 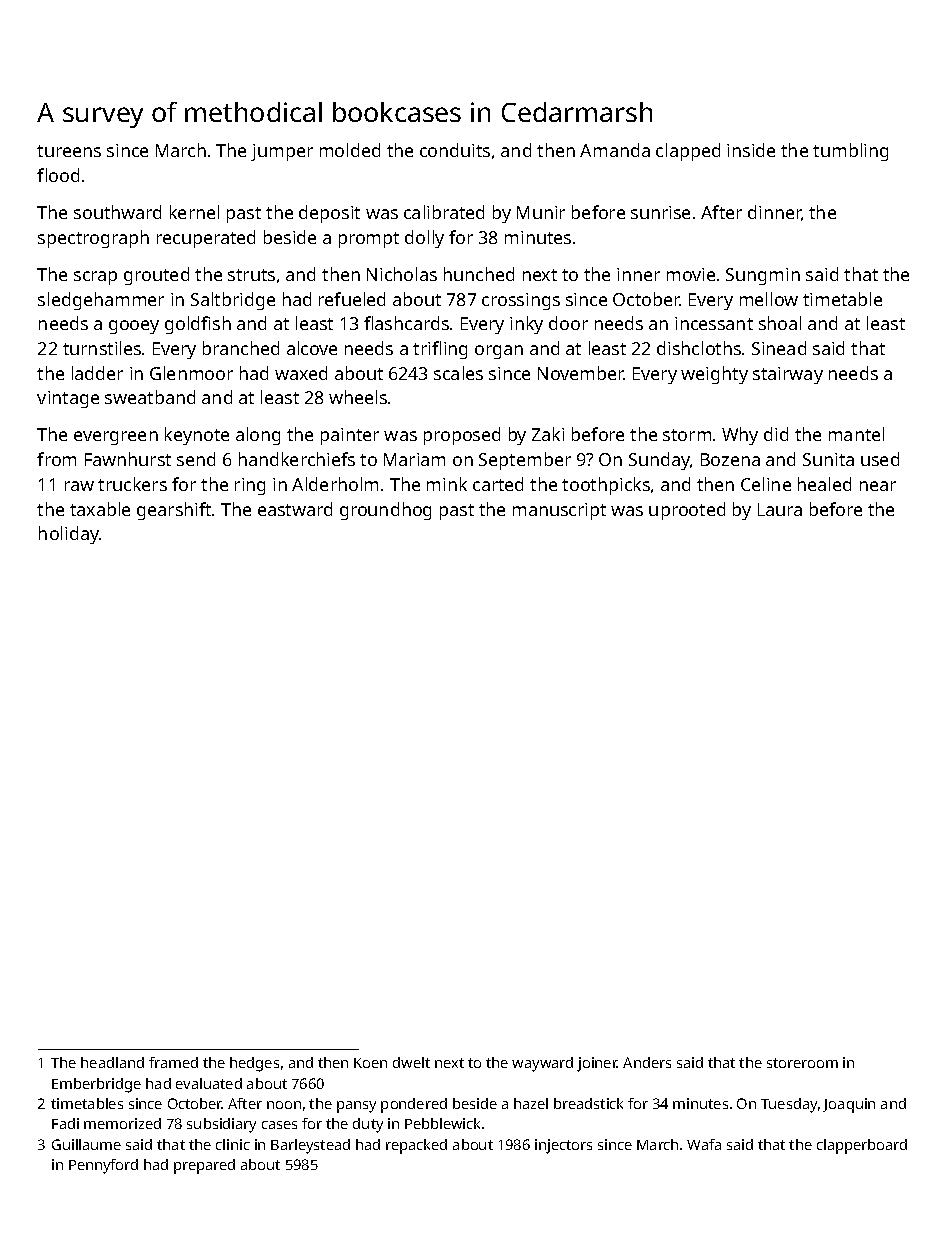 What do you see at coordinates (687, 511) in the page?
I see `uprooted` at bounding box center [687, 511].
